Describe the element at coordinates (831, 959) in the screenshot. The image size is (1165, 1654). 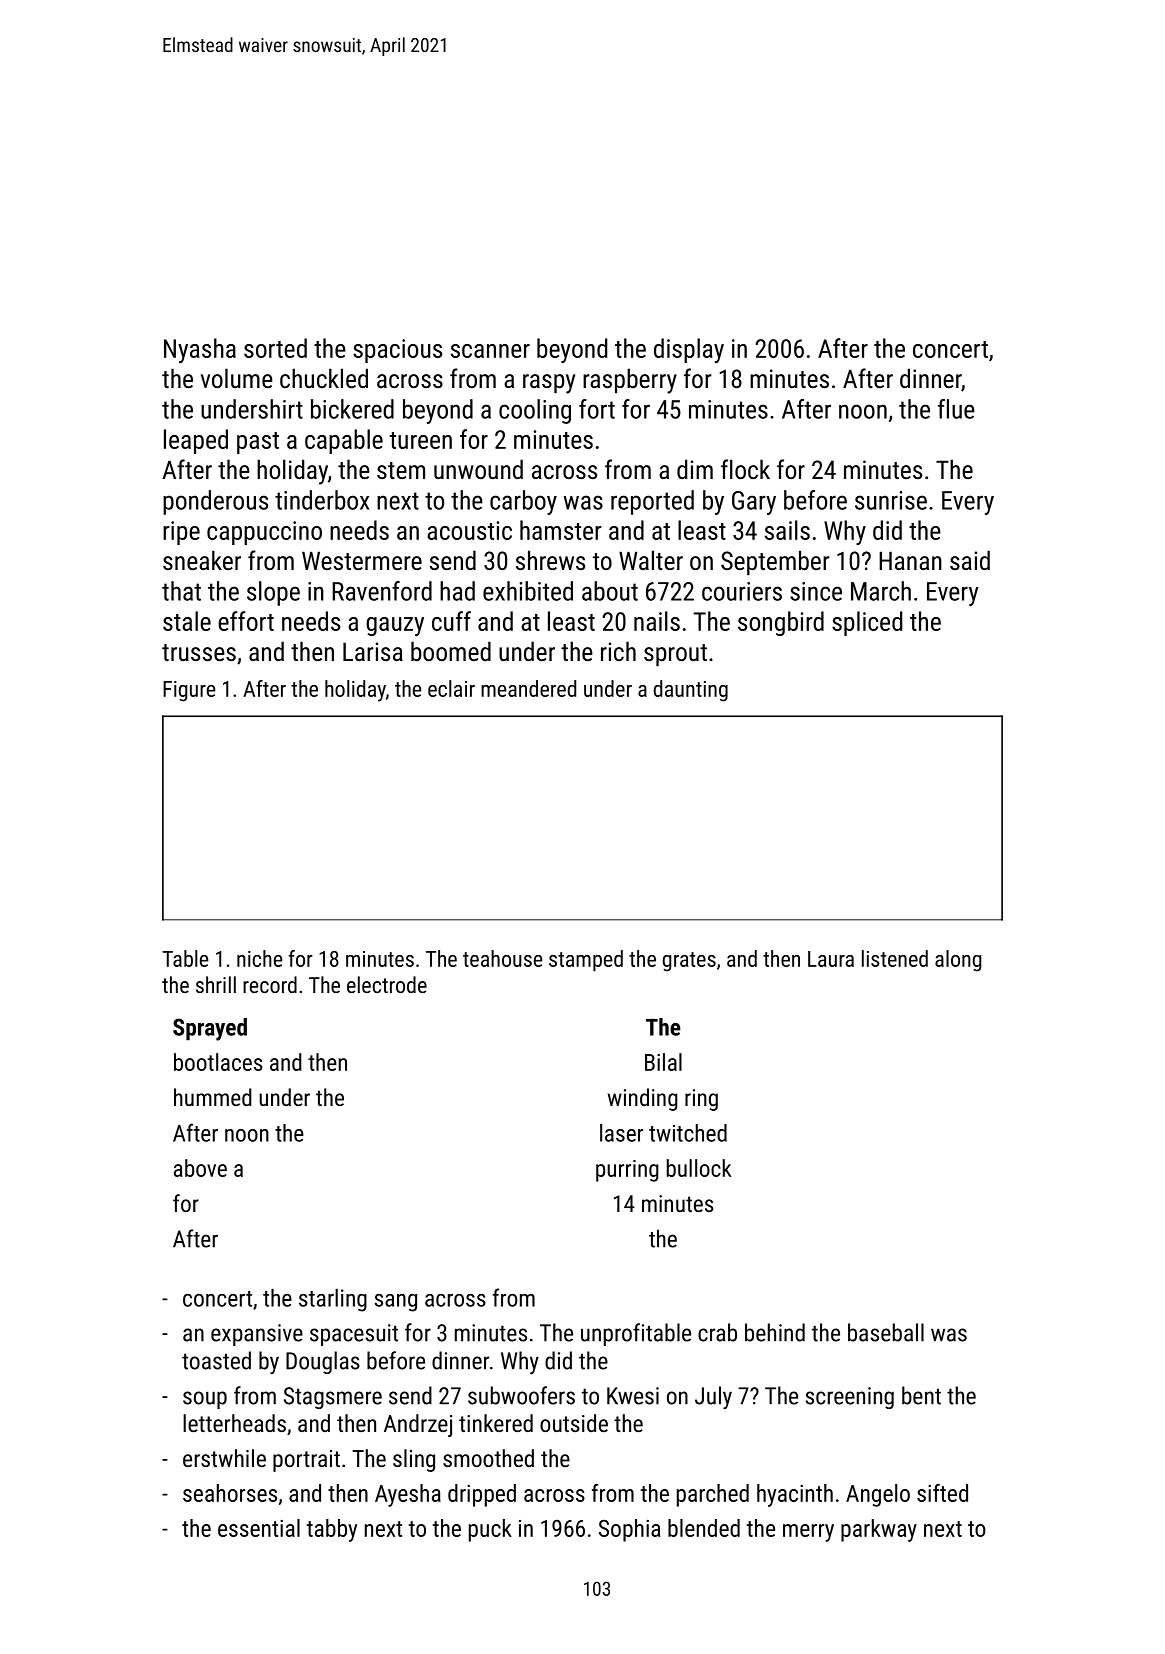
I see `Laura` at that location.
